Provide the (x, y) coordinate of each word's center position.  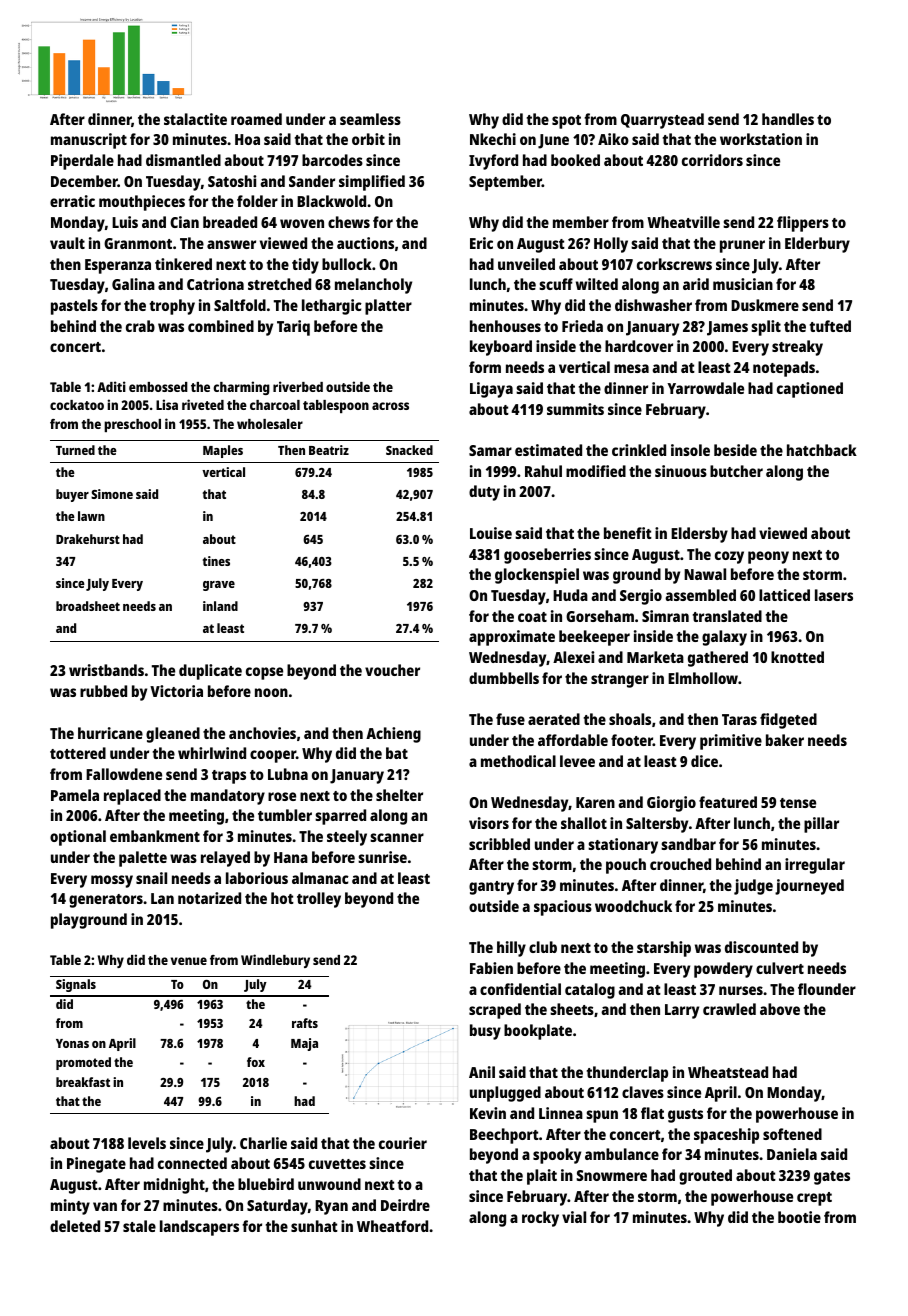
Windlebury (275, 961)
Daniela (792, 1154)
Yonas (72, 1043)
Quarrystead (662, 121)
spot (566, 122)
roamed (256, 119)
